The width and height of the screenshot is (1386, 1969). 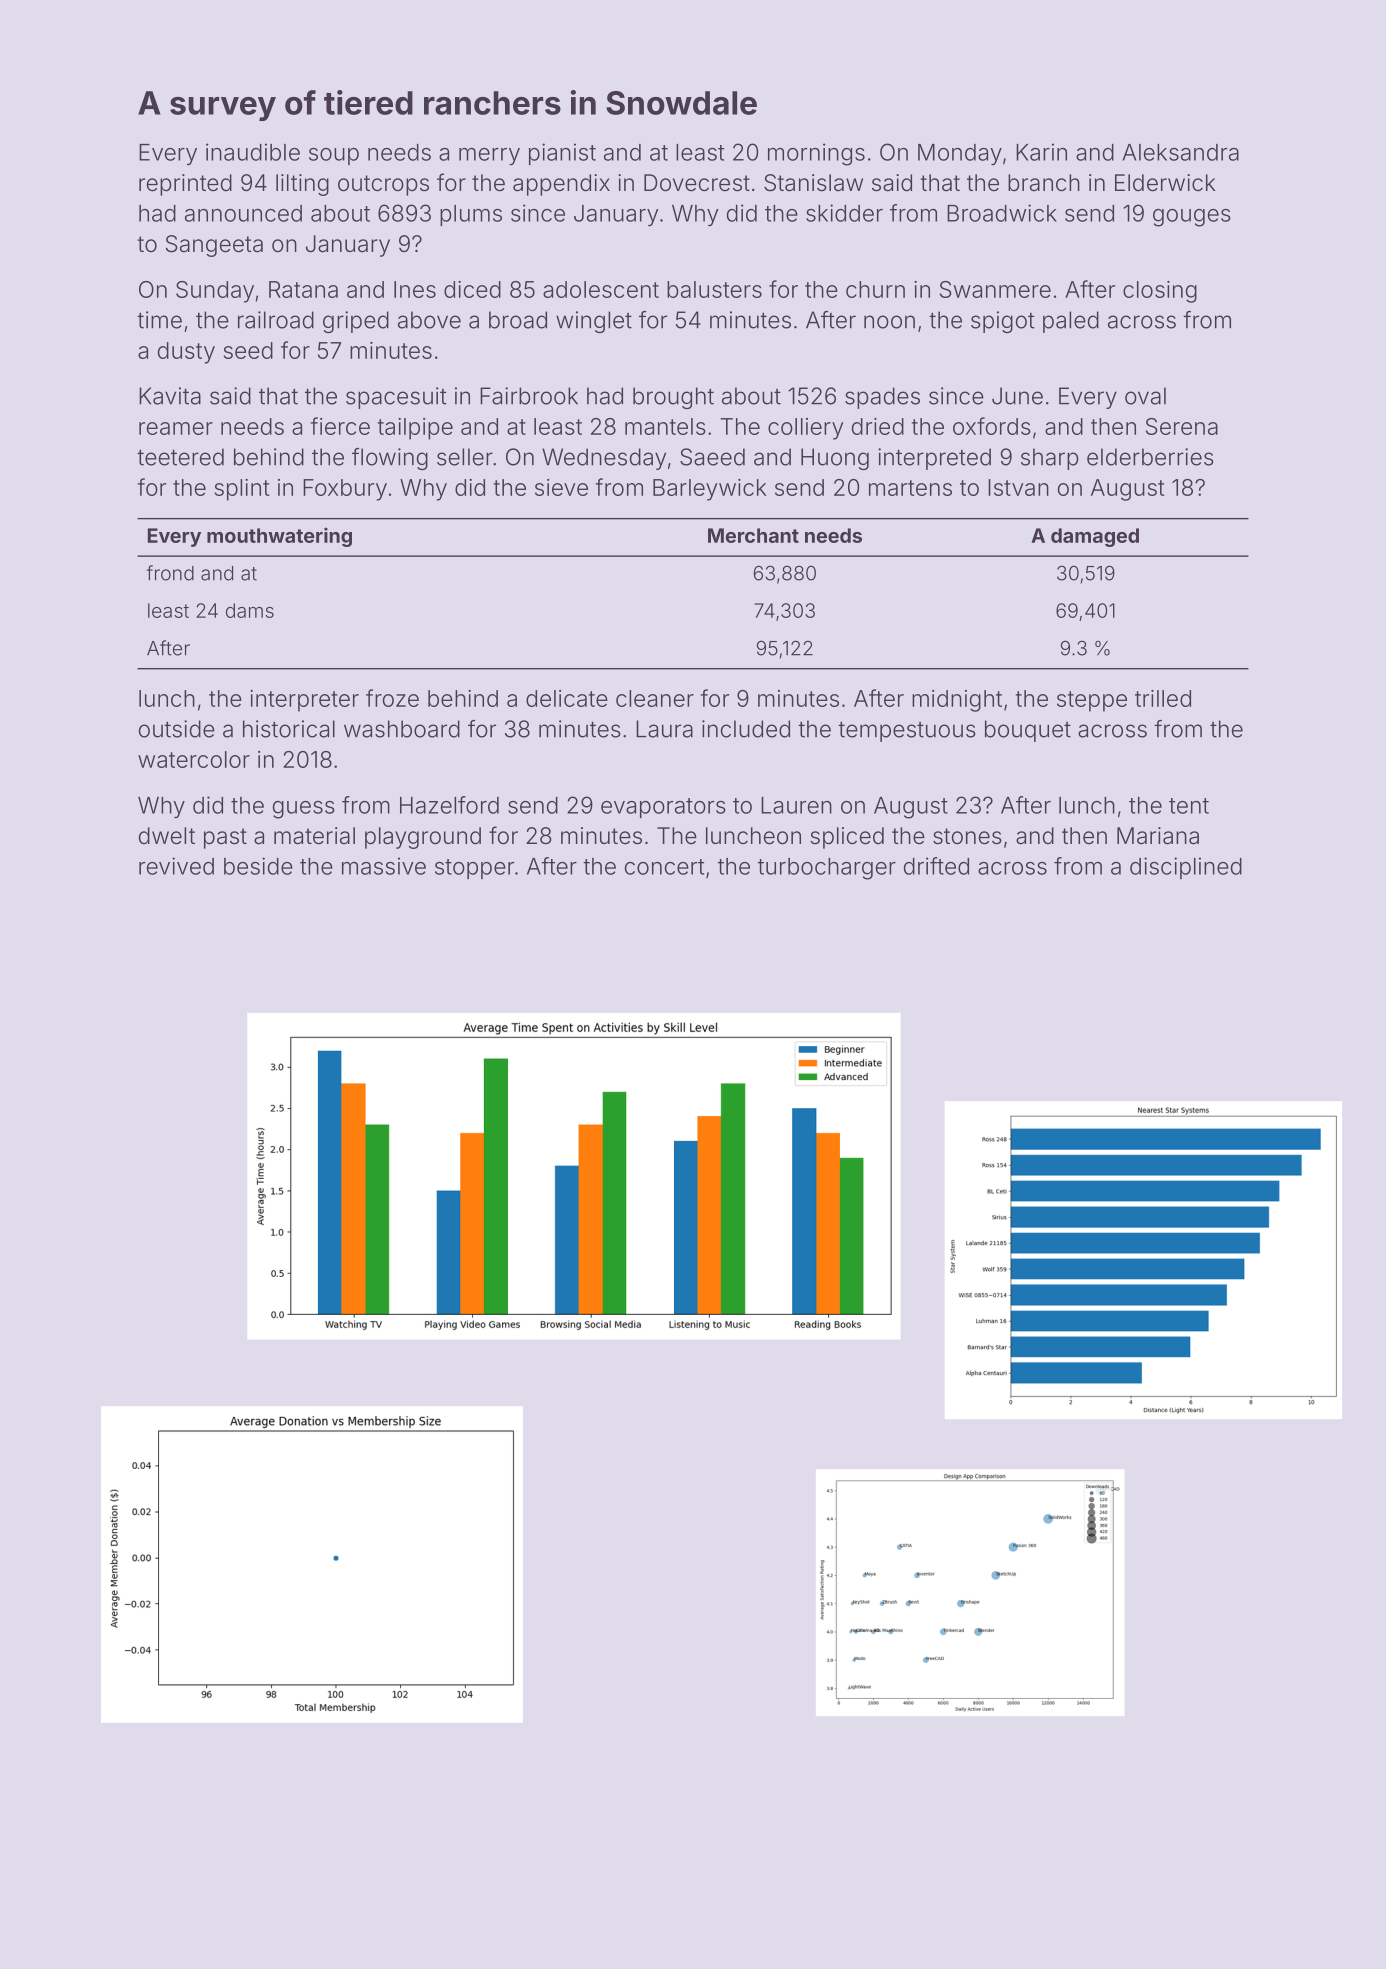 What do you see at coordinates (253, 152) in the screenshot?
I see `inaudible` at bounding box center [253, 152].
